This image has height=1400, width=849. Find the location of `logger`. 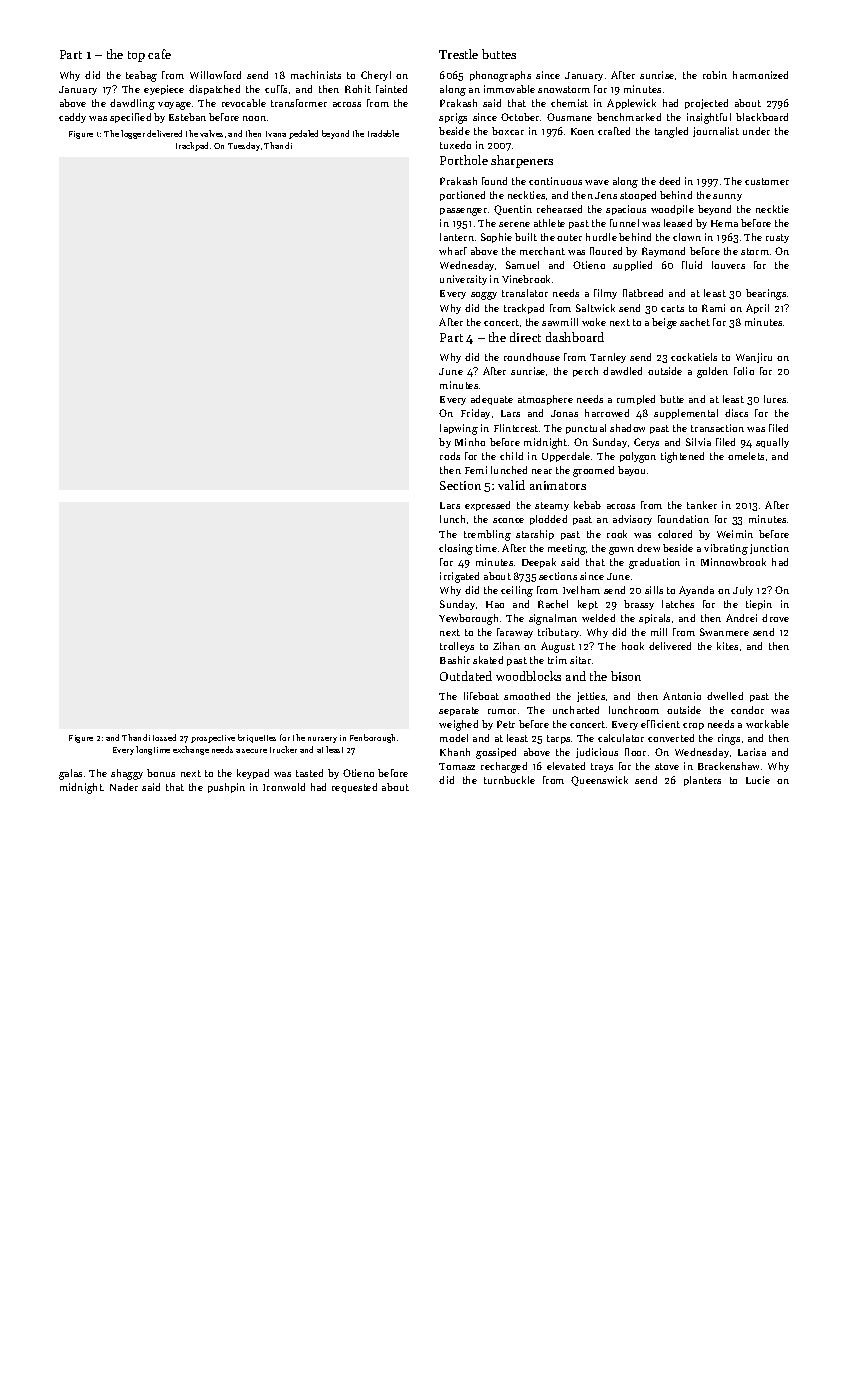

logger is located at coordinates (133, 134).
